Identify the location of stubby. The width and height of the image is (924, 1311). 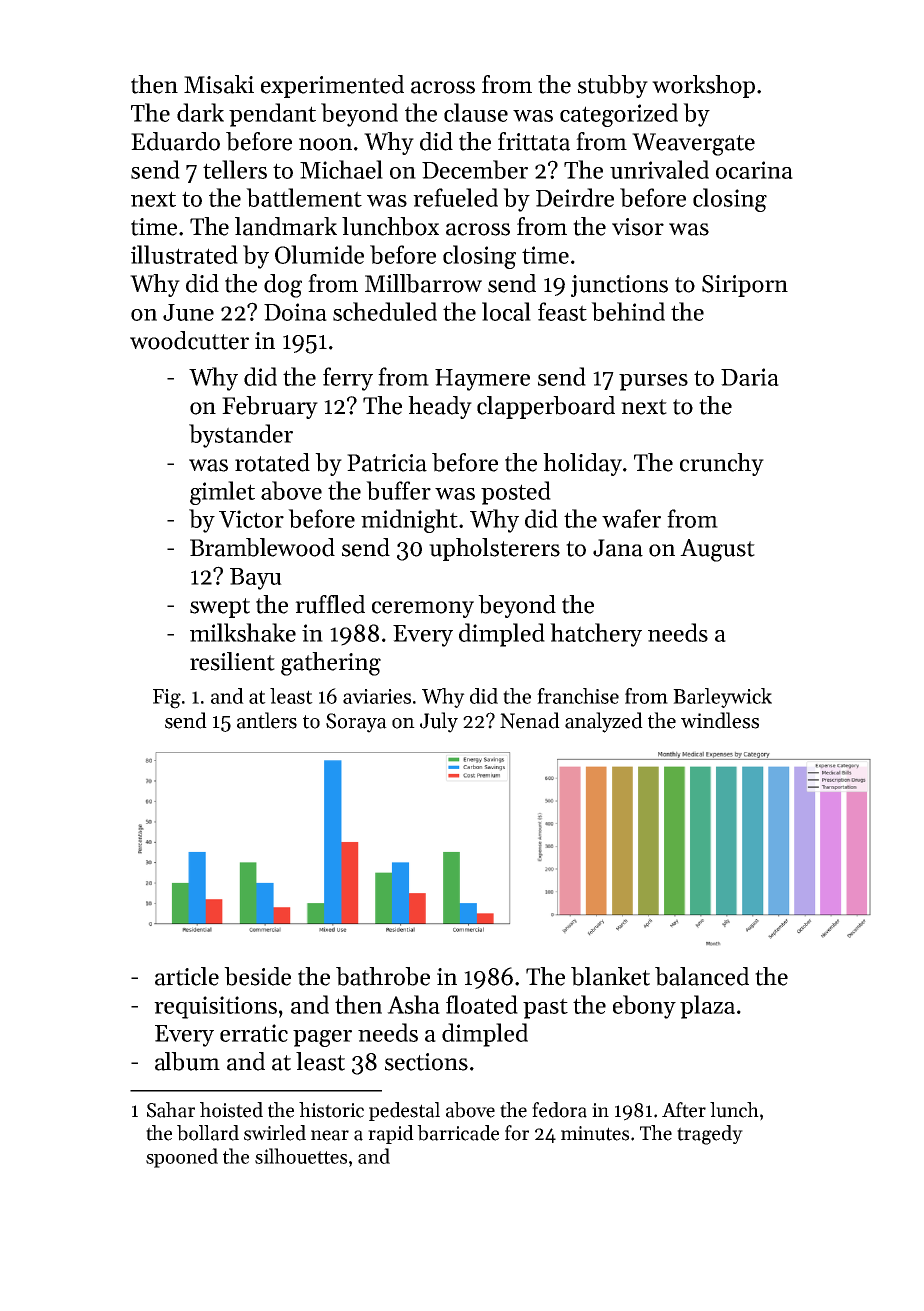
(613, 86).
